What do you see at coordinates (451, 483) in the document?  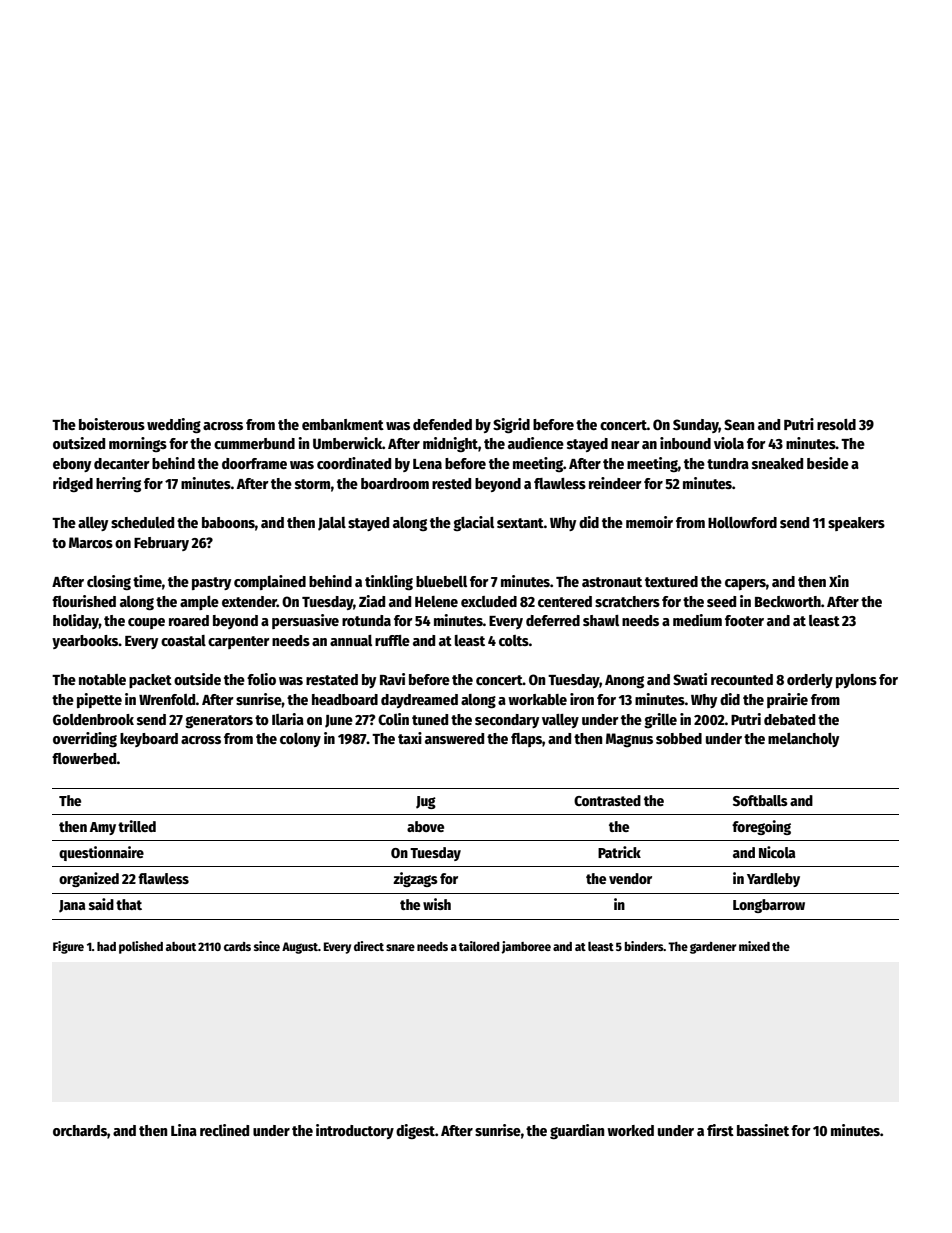 I see `rested` at bounding box center [451, 483].
